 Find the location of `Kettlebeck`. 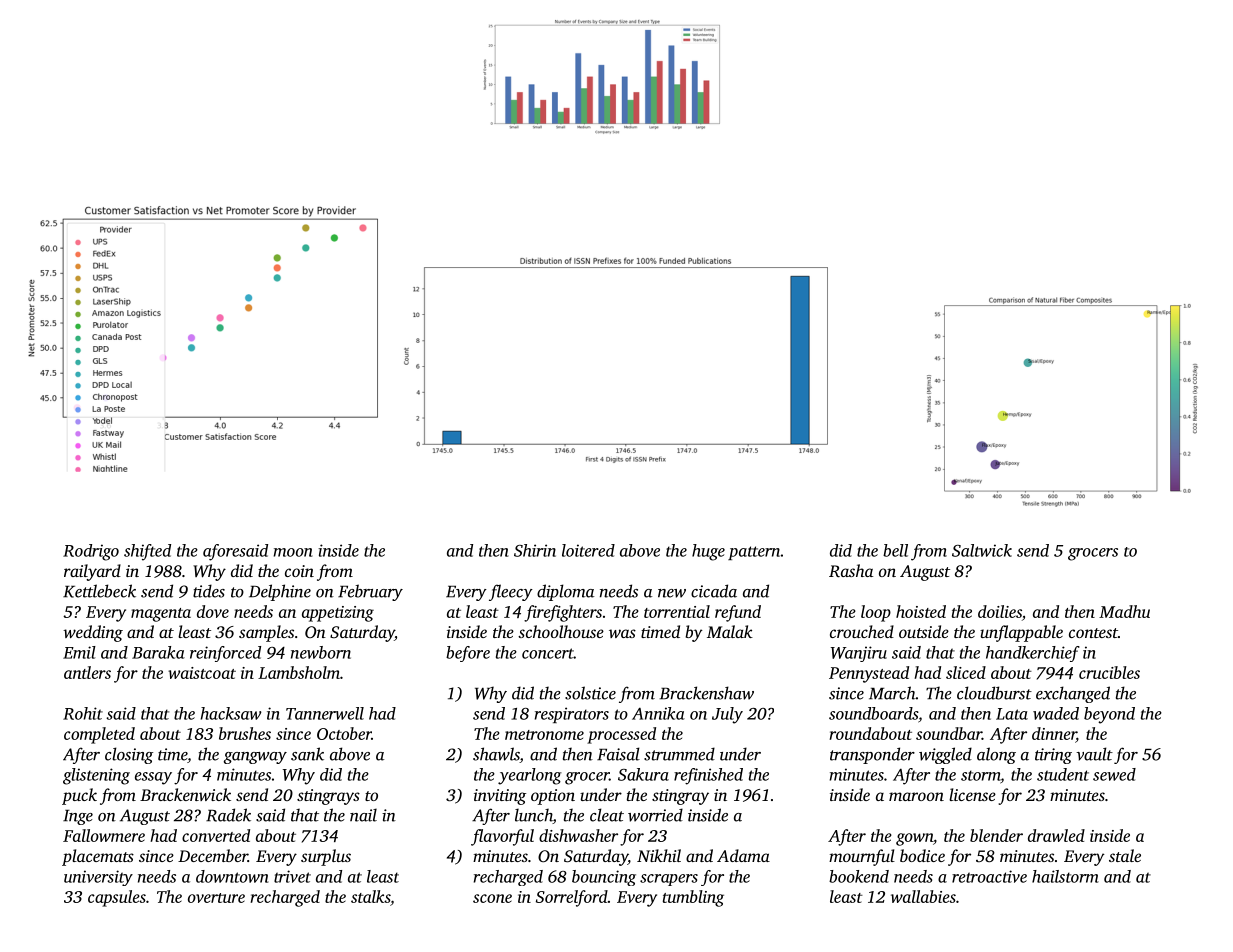

Kettlebeck is located at coordinates (99, 591).
